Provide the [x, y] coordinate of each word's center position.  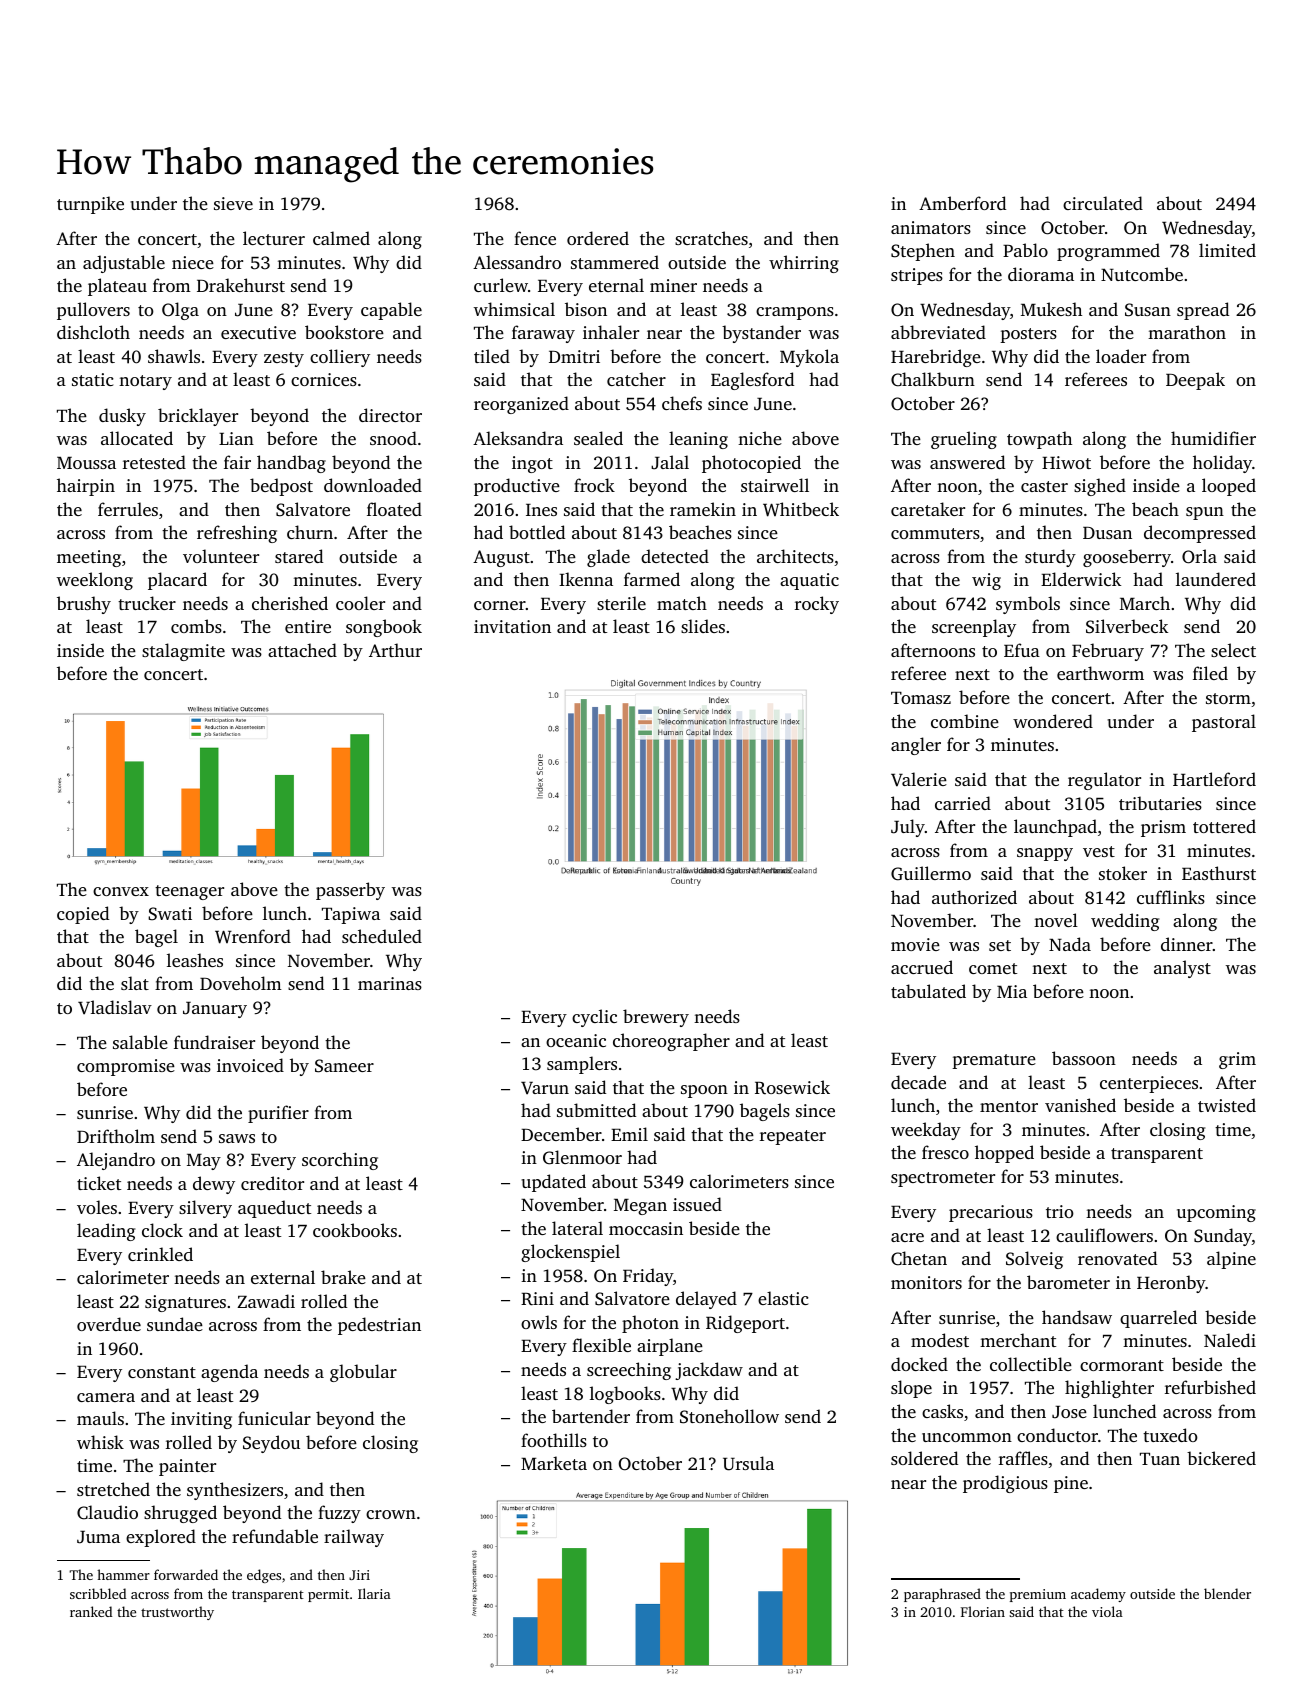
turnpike [90, 205]
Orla [1199, 556]
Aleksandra [518, 438]
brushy [84, 605]
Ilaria [374, 1593]
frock [594, 485]
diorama [1041, 274]
